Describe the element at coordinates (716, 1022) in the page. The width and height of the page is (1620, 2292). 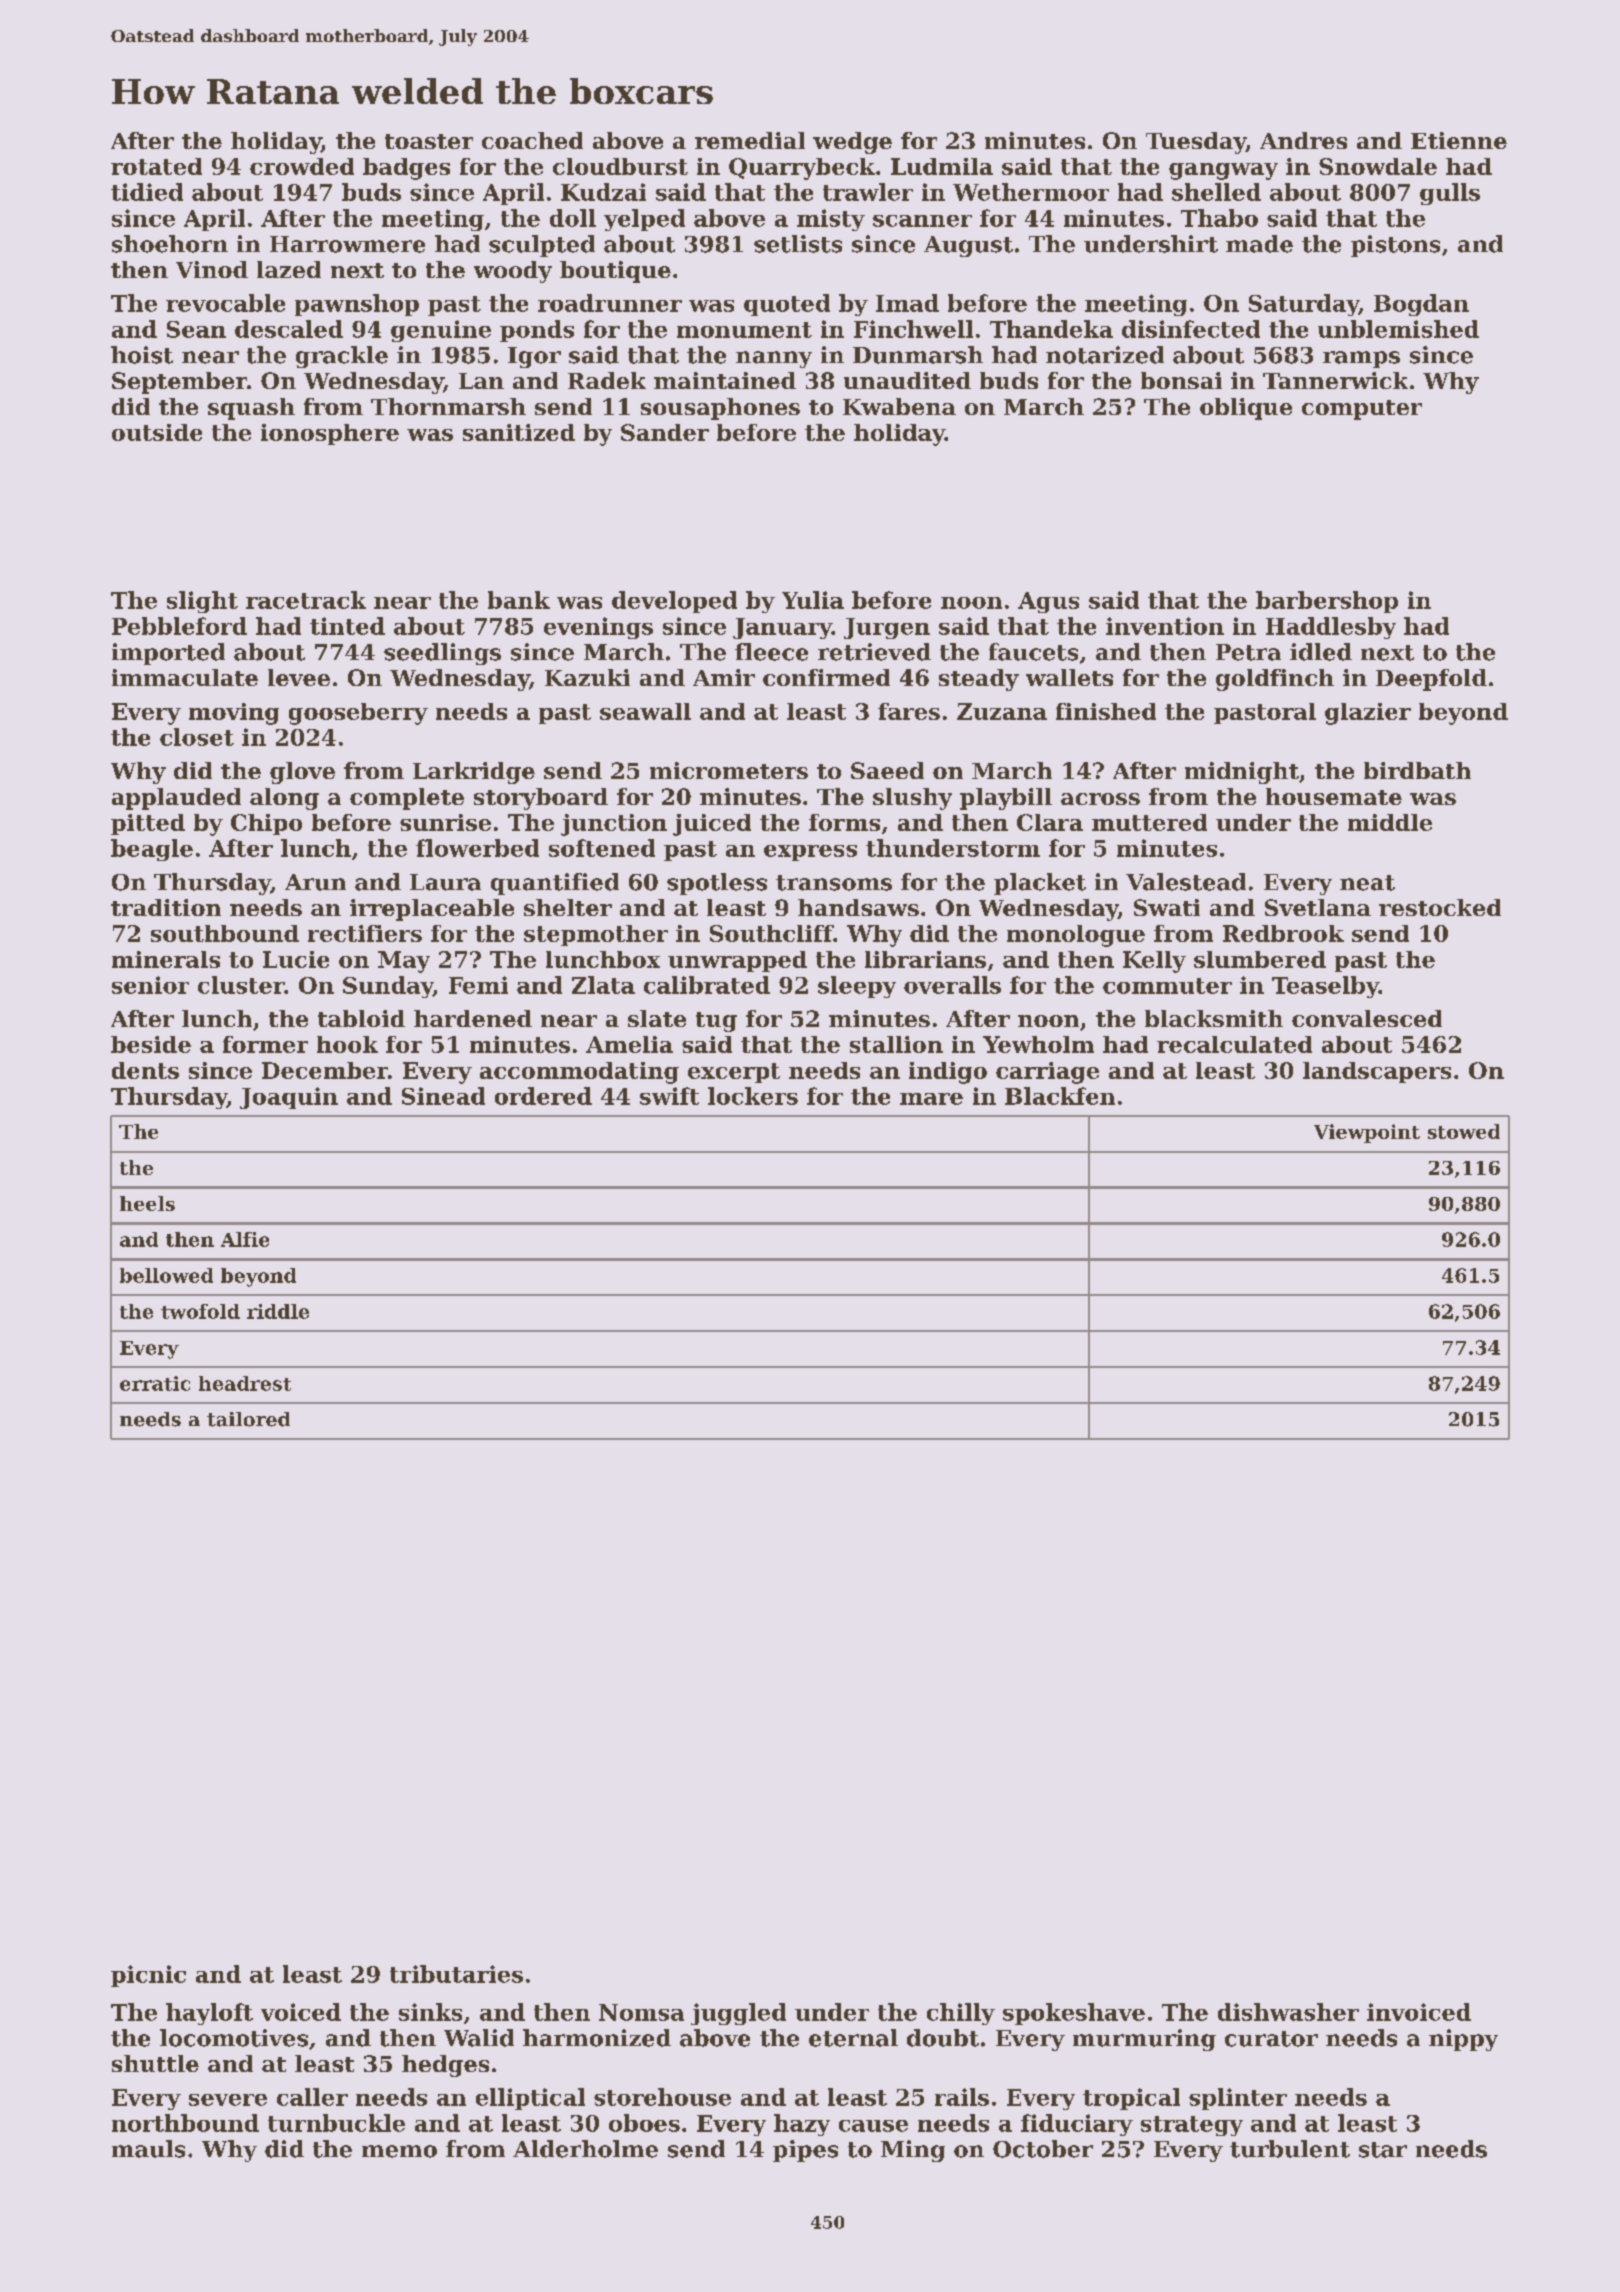
I see `tug` at that location.
